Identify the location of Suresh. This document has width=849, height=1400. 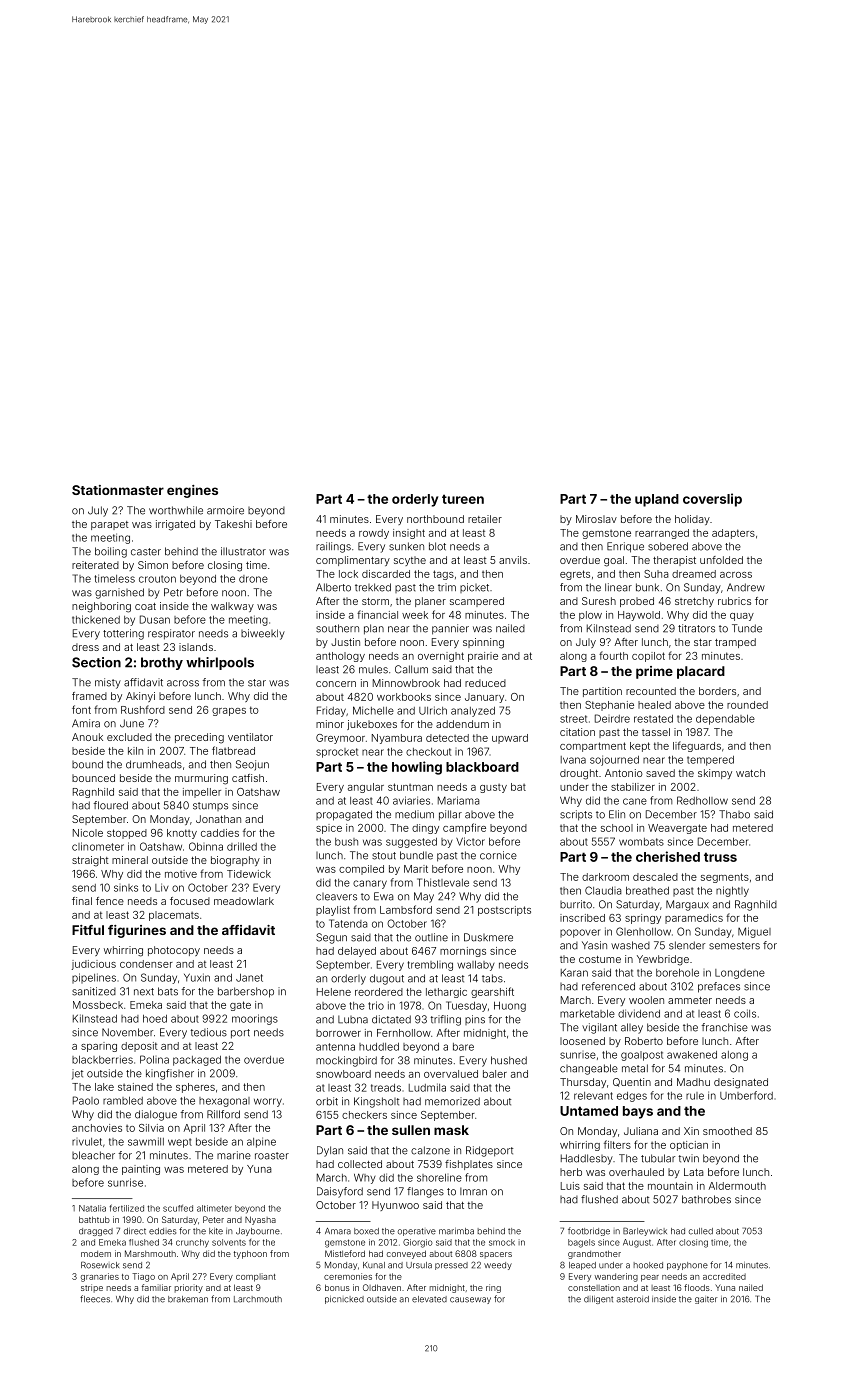
(599, 601).
